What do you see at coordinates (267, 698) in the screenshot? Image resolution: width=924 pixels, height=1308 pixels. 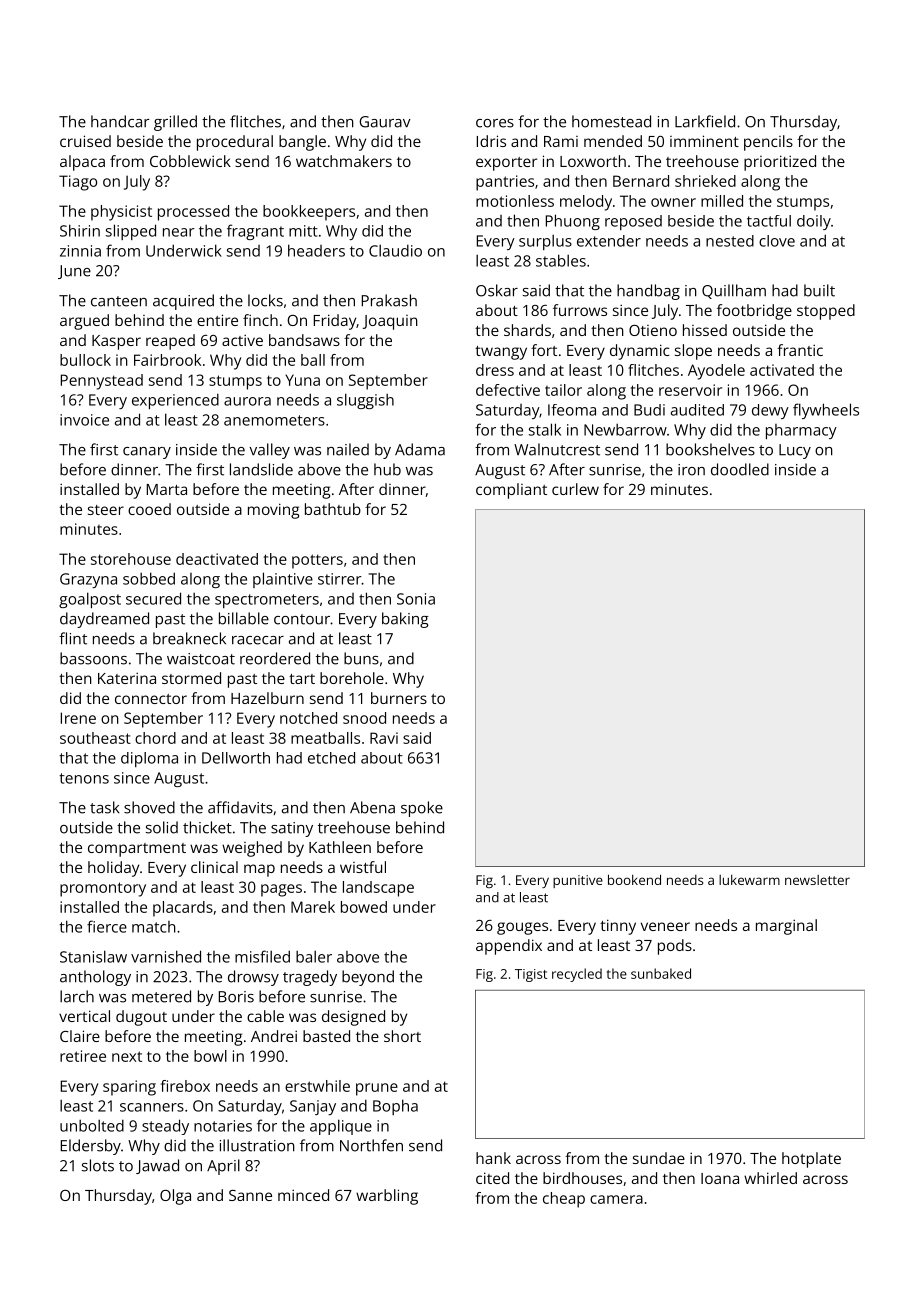 I see `Hazelburn` at bounding box center [267, 698].
